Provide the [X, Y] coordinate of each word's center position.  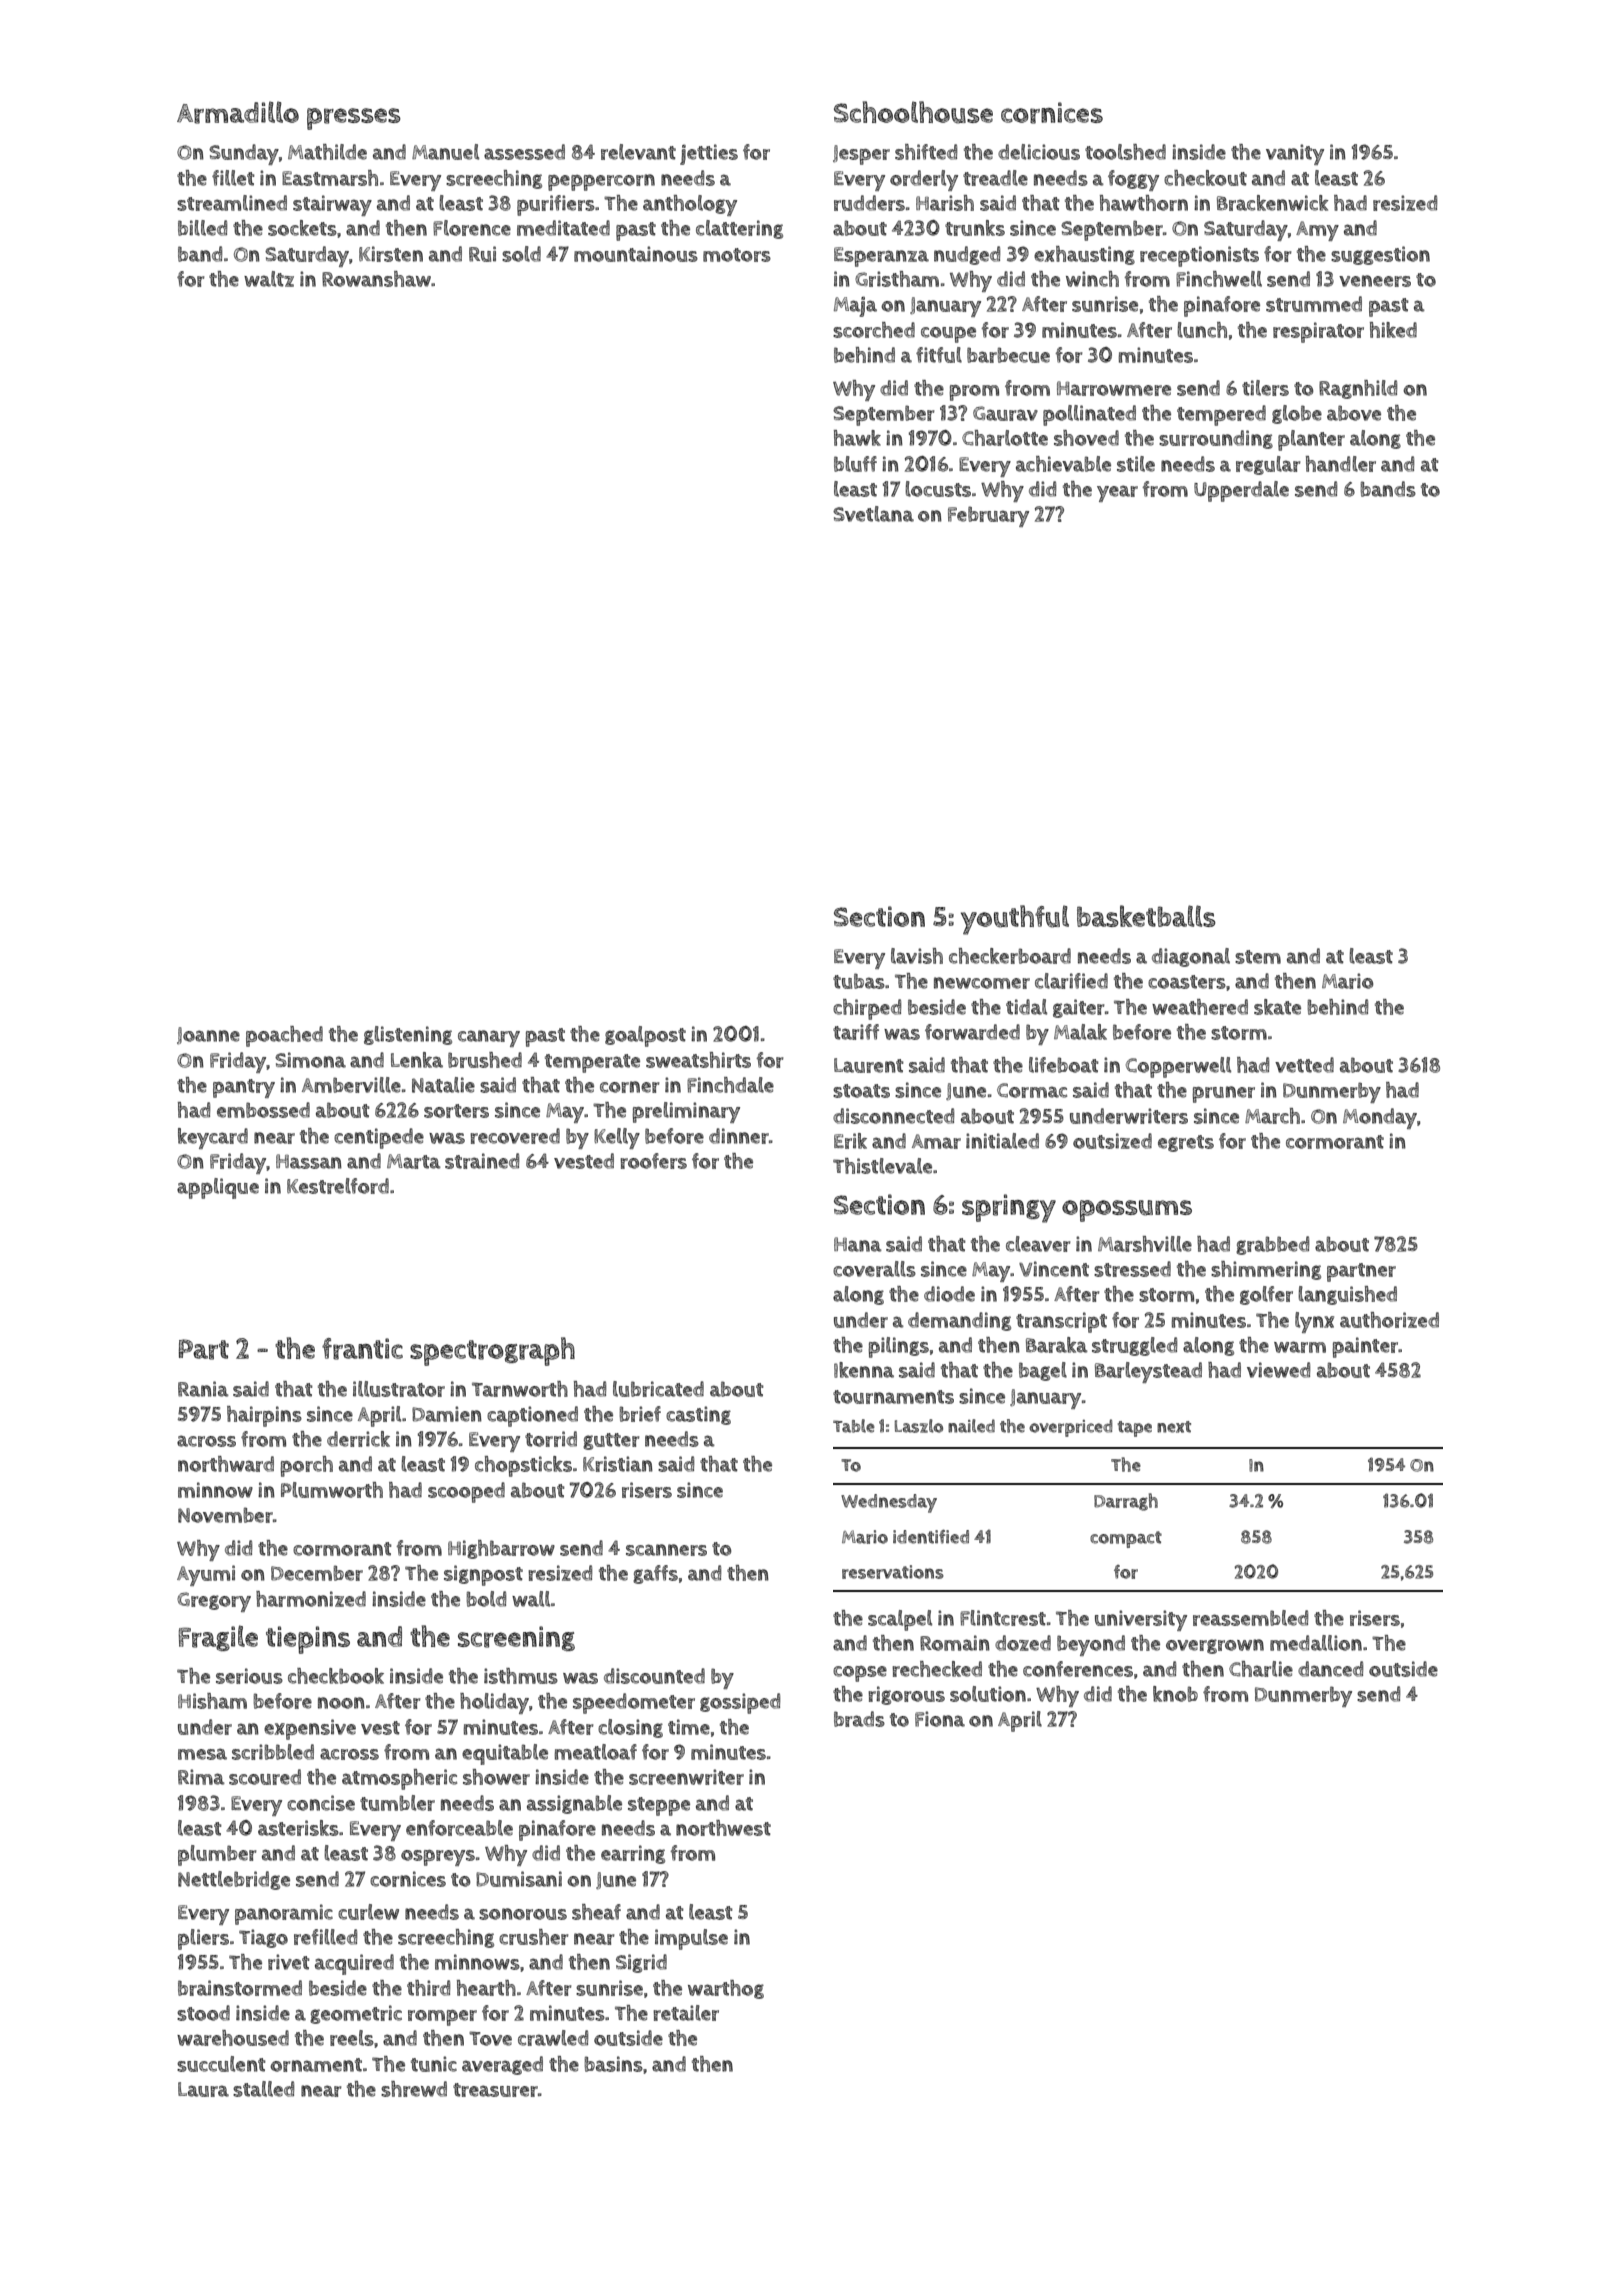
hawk [857, 438]
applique [218, 1188]
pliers [203, 1939]
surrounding [1216, 439]
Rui [482, 254]
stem [1258, 957]
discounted [654, 1676]
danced [1330, 1669]
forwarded [972, 1032]
